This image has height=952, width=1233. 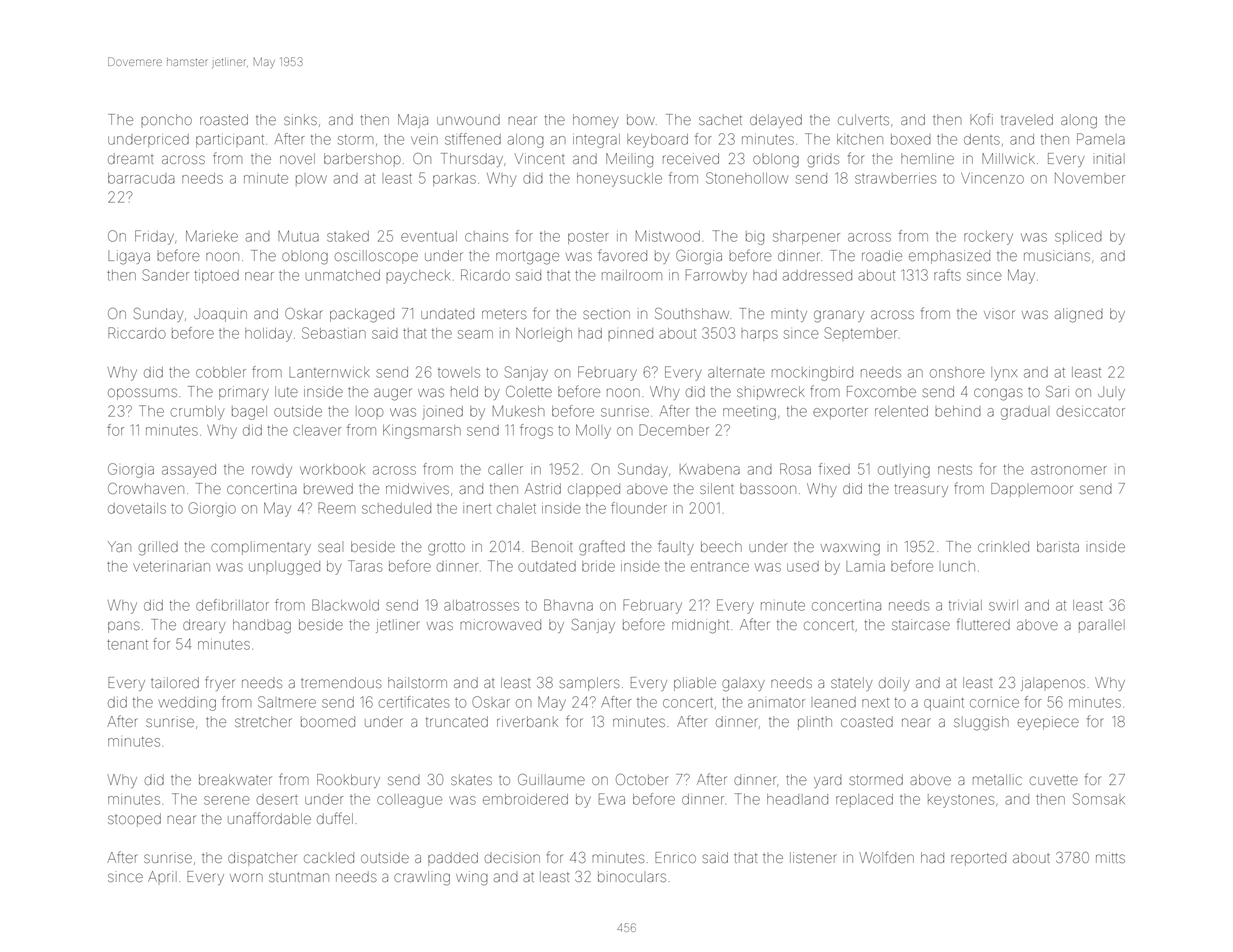 I want to click on Friday, so click(x=154, y=237).
